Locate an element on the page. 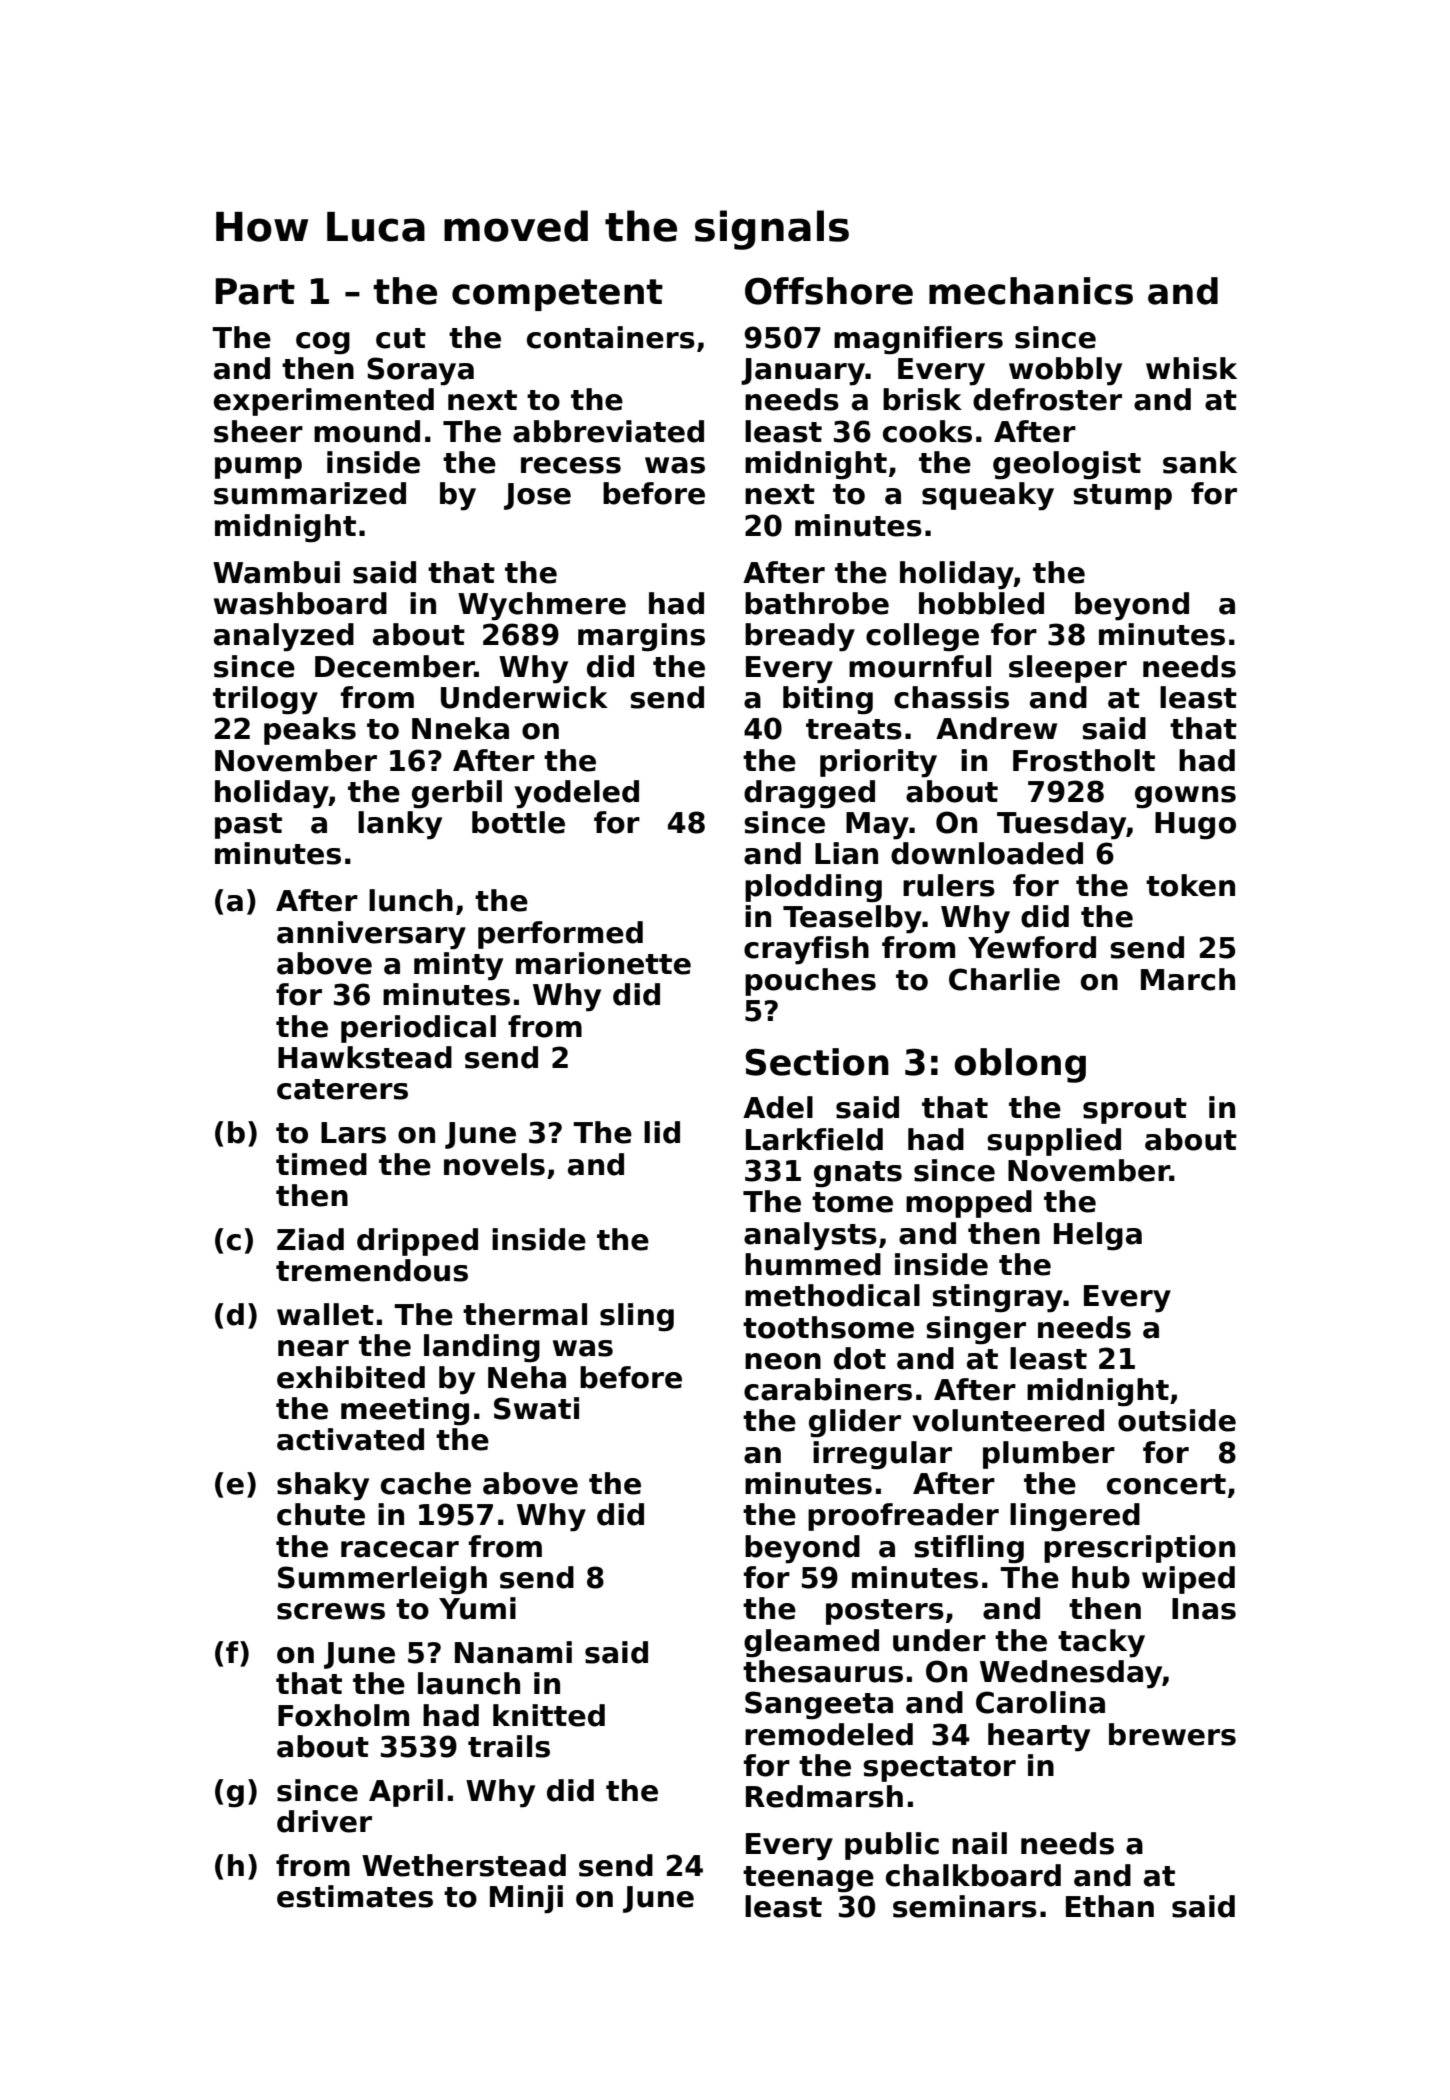 The height and width of the document is (2100, 1450). Ethan is located at coordinates (1110, 1906).
